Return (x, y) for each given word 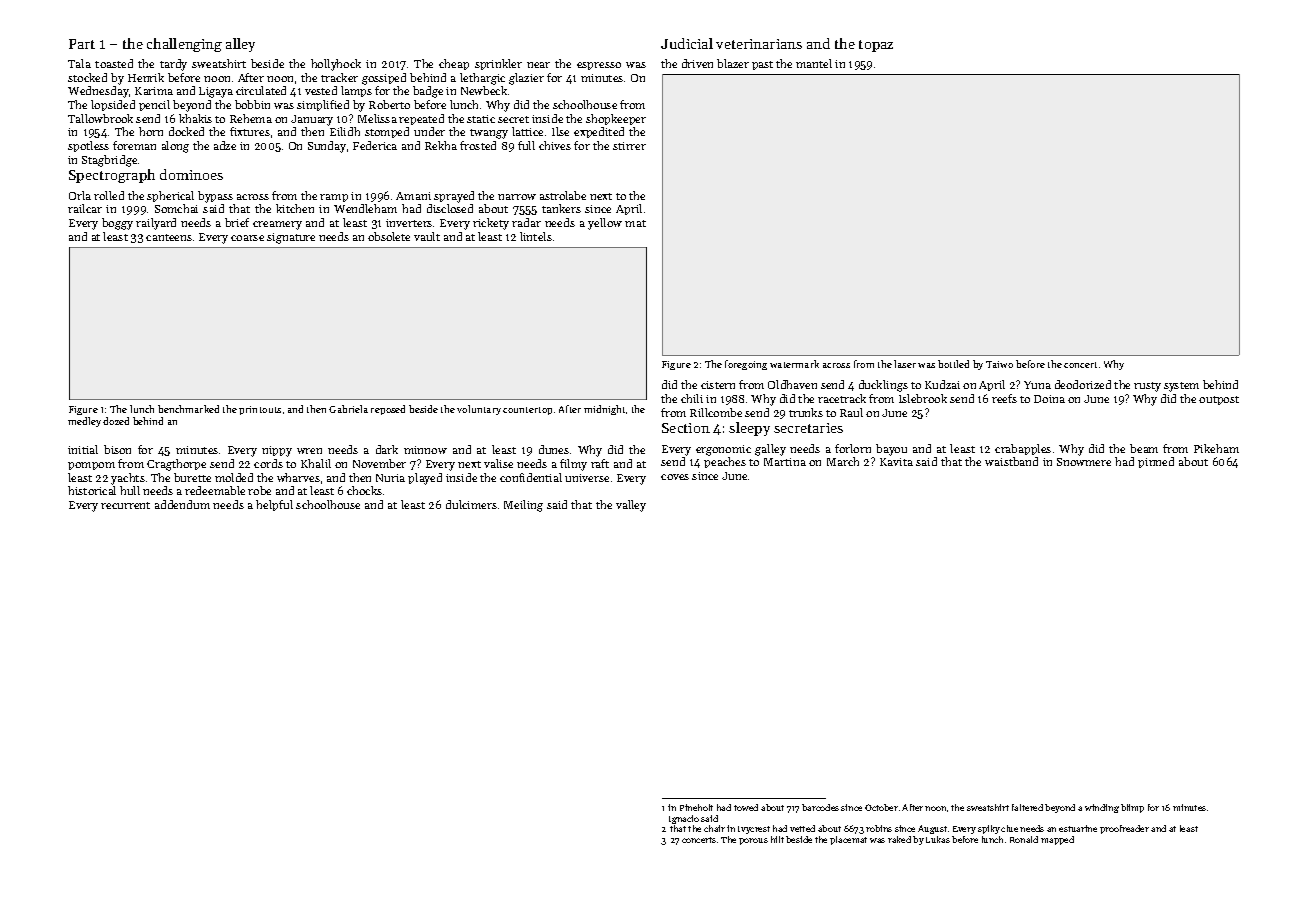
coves (675, 477)
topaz (876, 46)
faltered (1027, 807)
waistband (1011, 461)
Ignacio (684, 819)
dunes (554, 449)
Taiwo (999, 364)
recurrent (125, 505)
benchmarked (188, 409)
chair (714, 828)
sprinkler (498, 64)
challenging (184, 45)
